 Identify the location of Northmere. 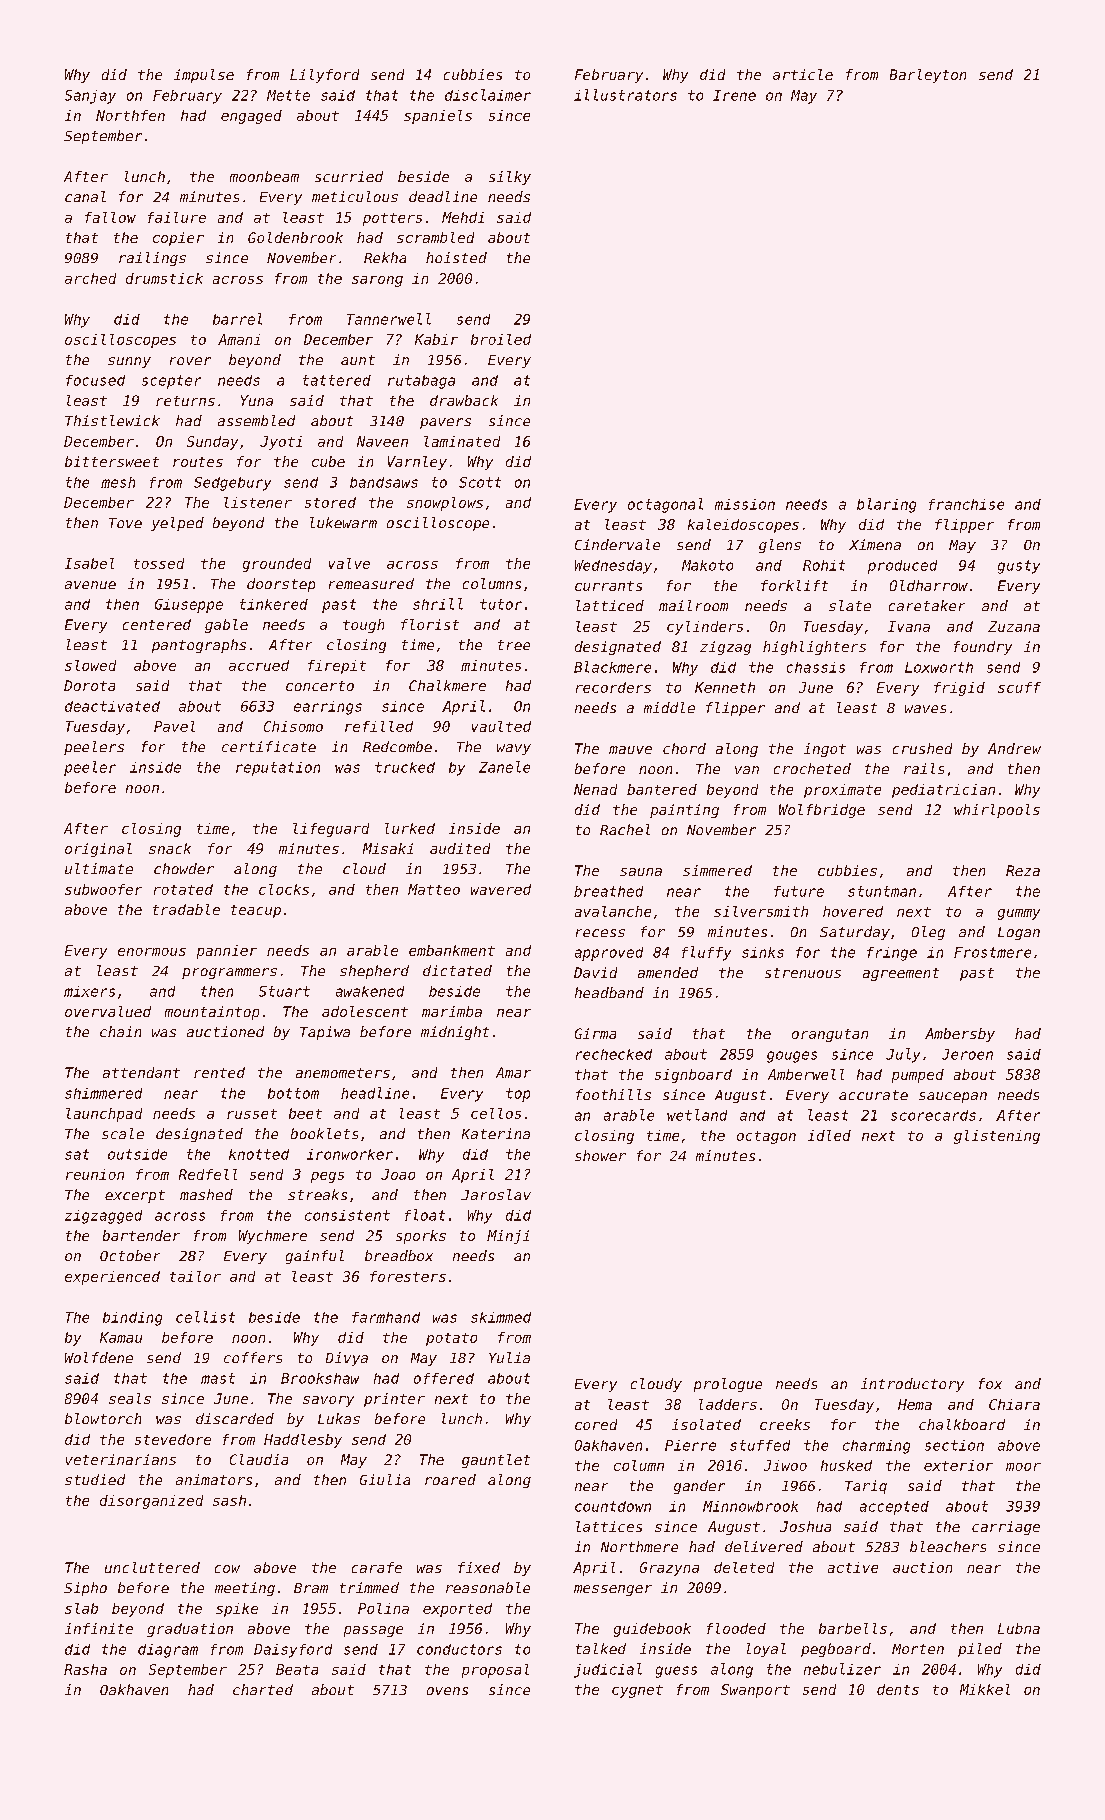
(639, 1546).
